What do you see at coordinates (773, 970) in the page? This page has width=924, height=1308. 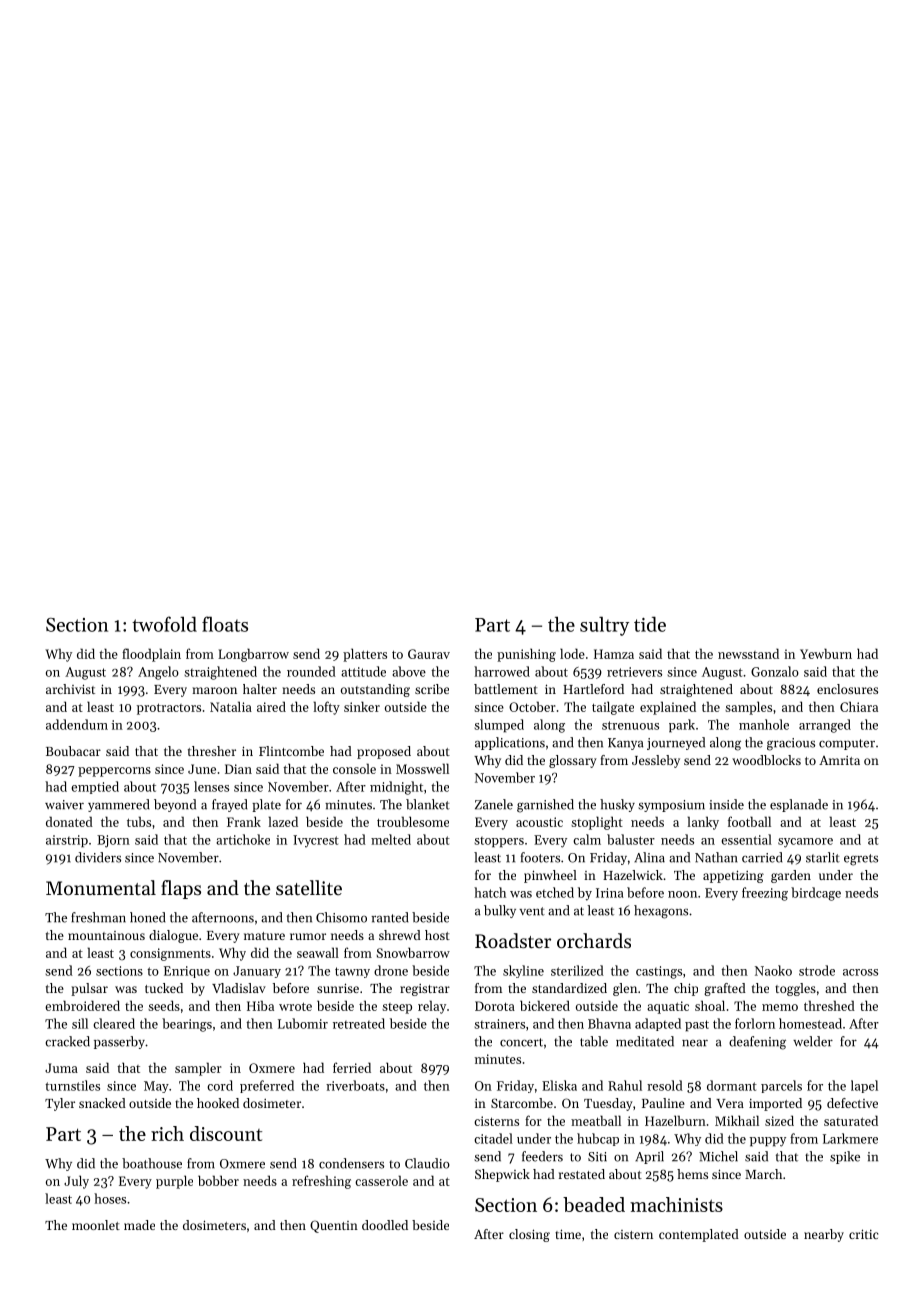 I see `Naoko` at bounding box center [773, 970].
